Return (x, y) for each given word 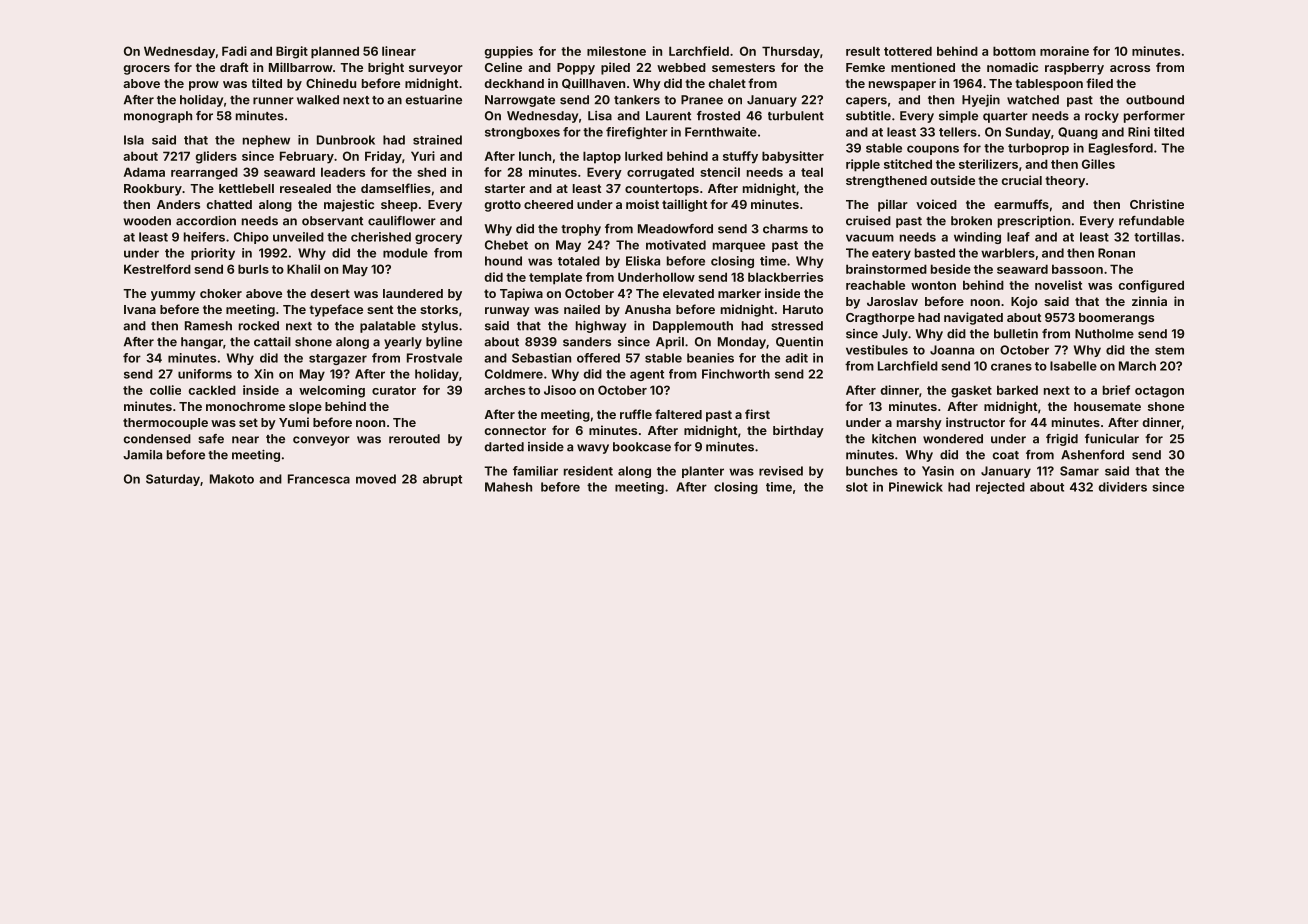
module (405, 253)
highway (601, 327)
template (555, 278)
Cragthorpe (880, 319)
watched (1033, 100)
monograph (158, 117)
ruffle (636, 414)
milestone (616, 51)
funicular (1112, 439)
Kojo (1024, 302)
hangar (202, 343)
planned (335, 52)
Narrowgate (520, 101)
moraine (1064, 51)
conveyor (321, 441)
